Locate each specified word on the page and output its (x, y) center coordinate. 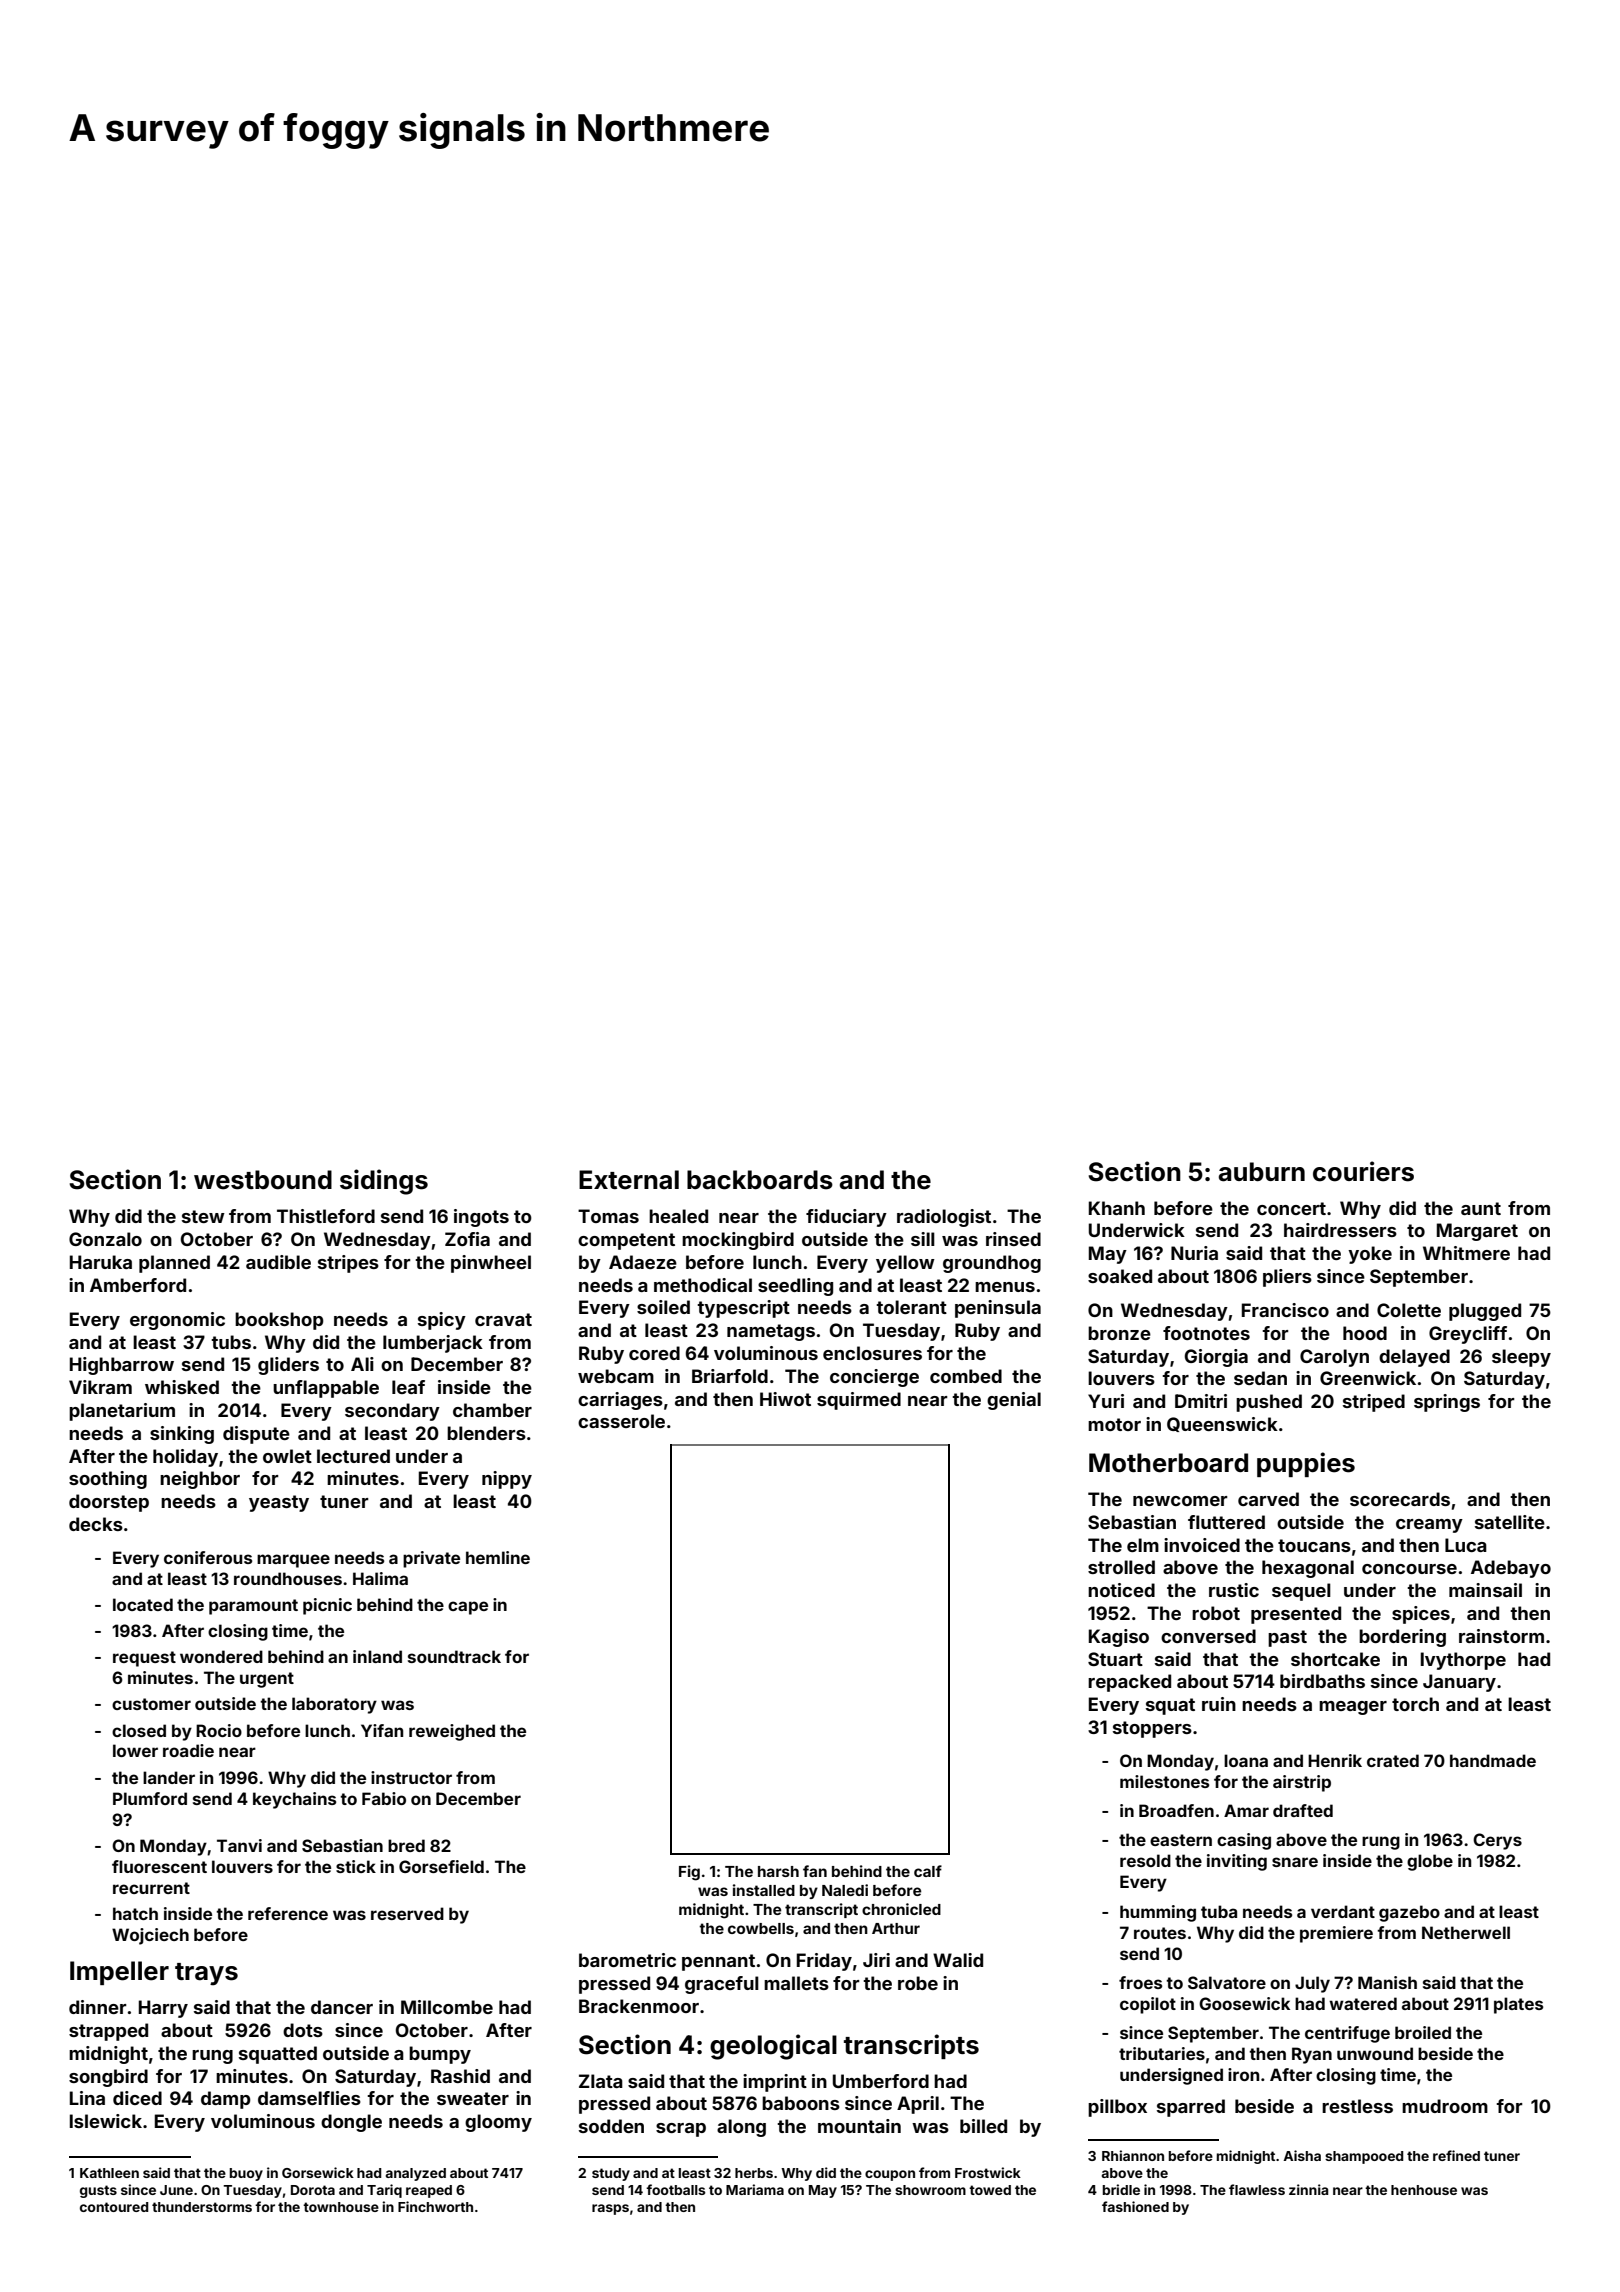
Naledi (845, 1890)
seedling (795, 1287)
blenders (486, 1433)
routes (1160, 1933)
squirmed (859, 1401)
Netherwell (1466, 1932)
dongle (351, 2123)
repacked (1129, 1683)
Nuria (1194, 1253)
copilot (1148, 2005)
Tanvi (239, 1845)
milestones (1164, 1781)
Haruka (101, 1262)
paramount (253, 1607)
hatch (135, 1913)
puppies (1306, 1464)
